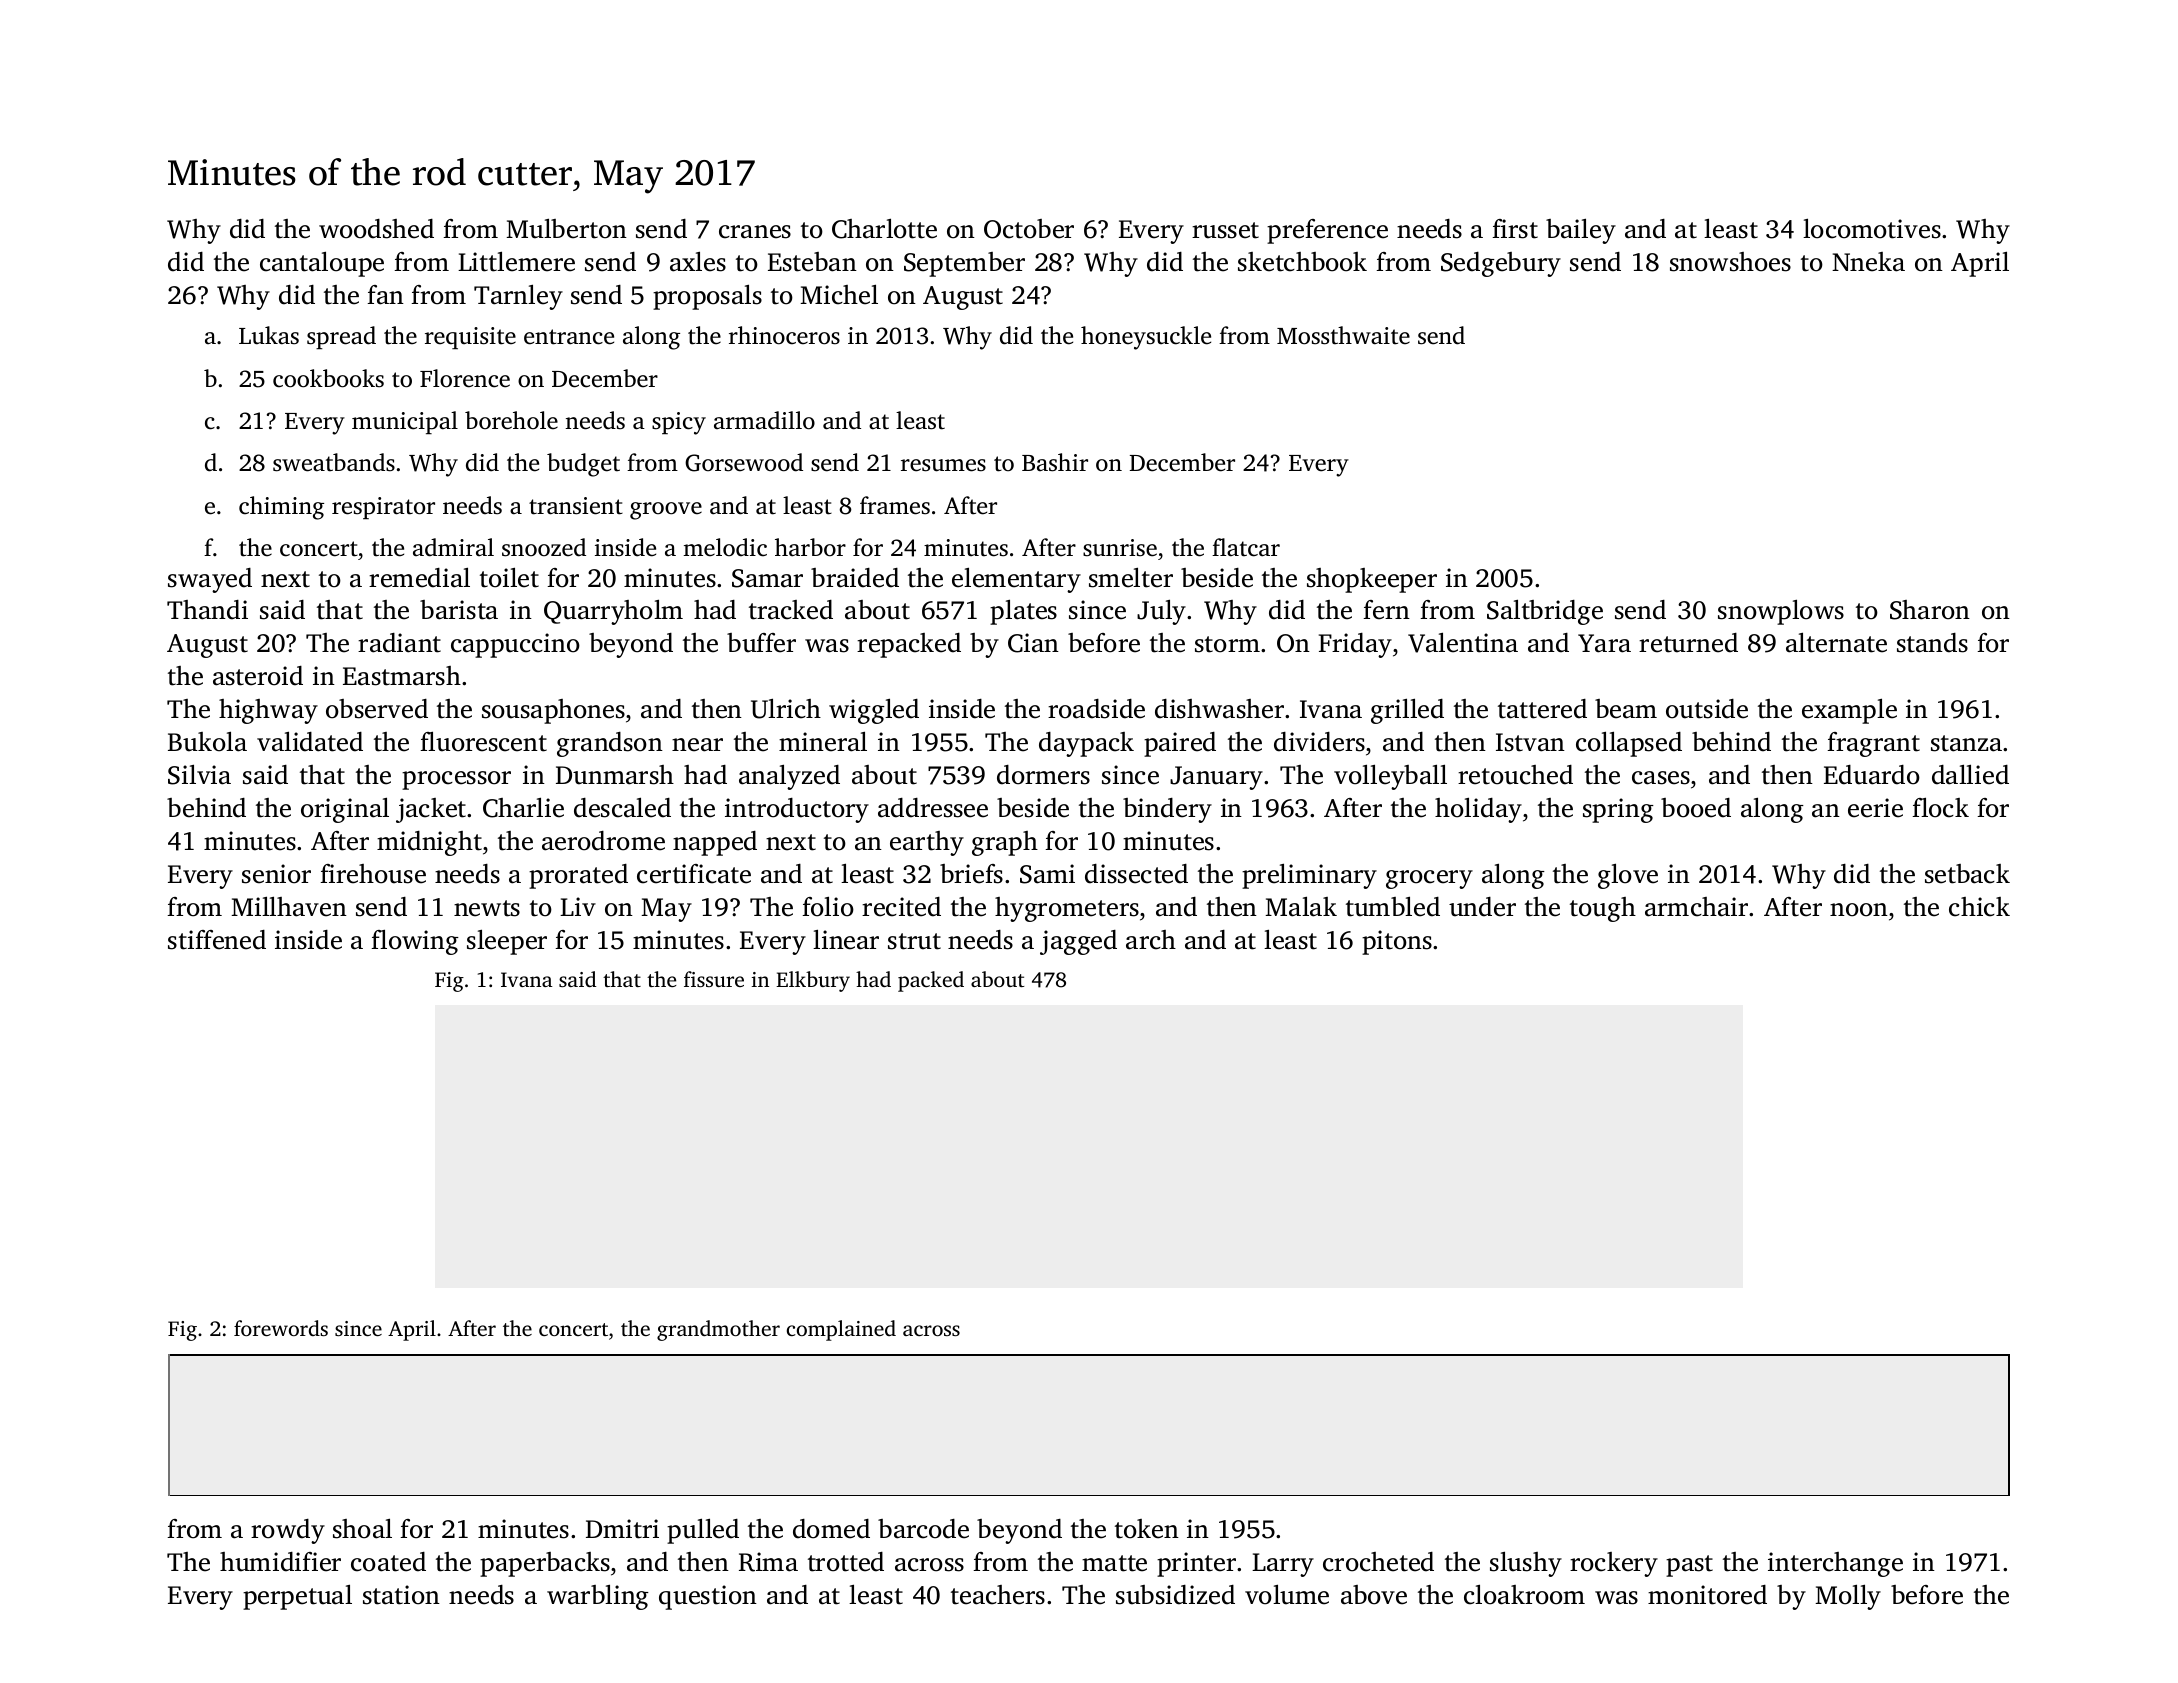 This screenshot has width=2178, height=1683. What do you see at coordinates (613, 612) in the screenshot?
I see `Quarryholm` at bounding box center [613, 612].
